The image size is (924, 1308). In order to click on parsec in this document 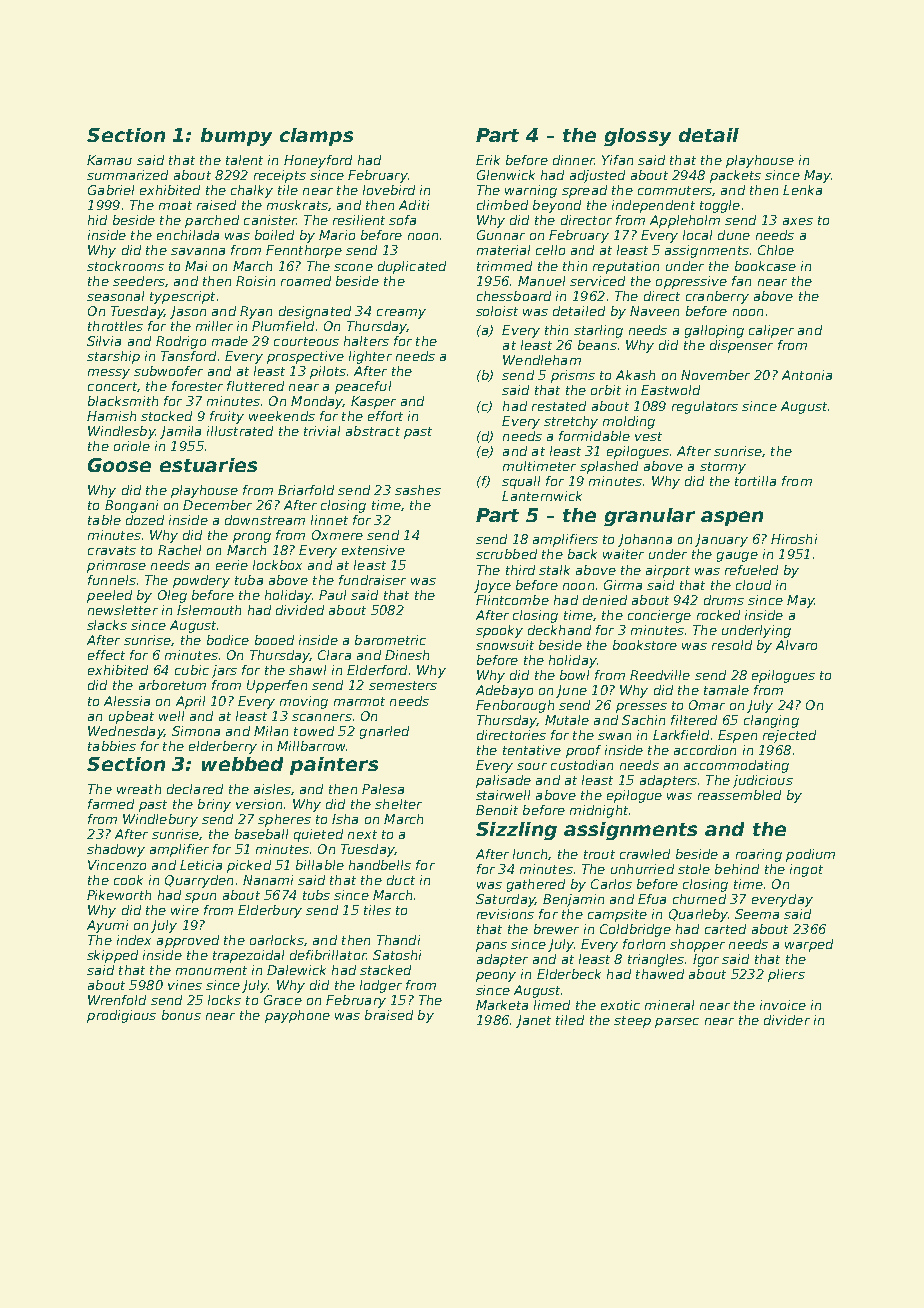, I will do `click(677, 1023)`.
